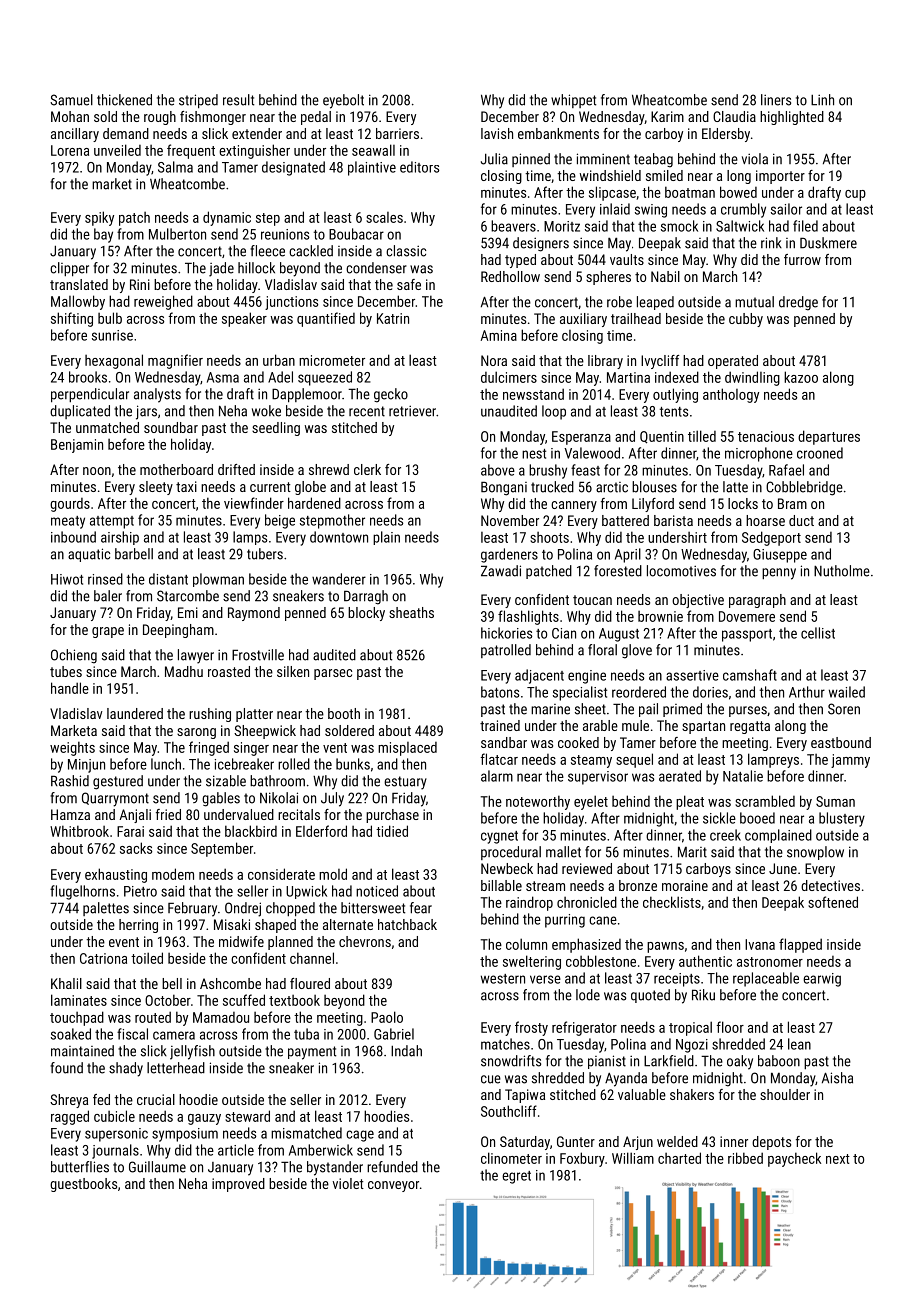 The height and width of the image is (1308, 924). What do you see at coordinates (312, 1053) in the image?
I see `payment` at bounding box center [312, 1053].
